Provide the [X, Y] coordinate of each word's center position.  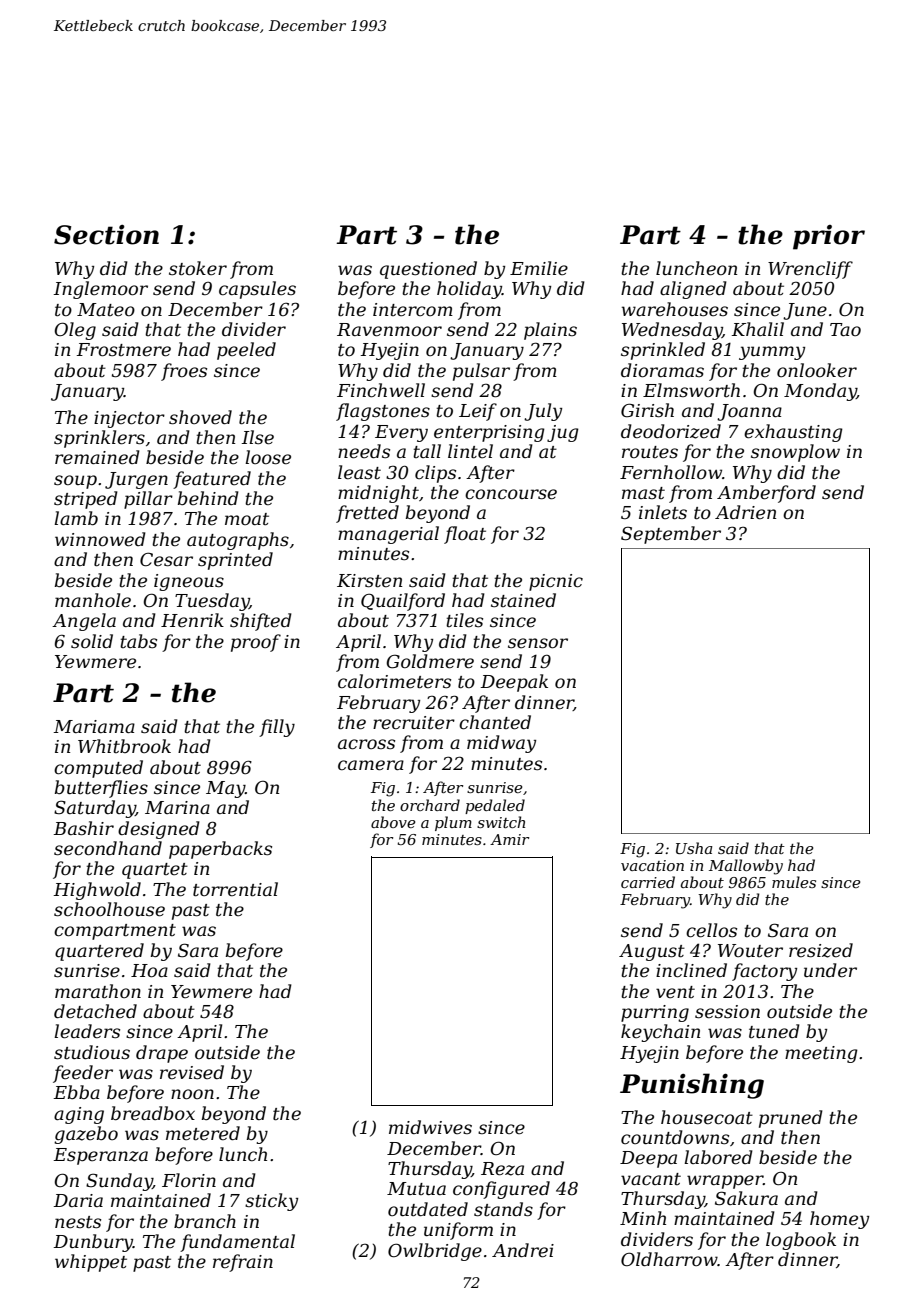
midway [501, 744]
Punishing [692, 1086]
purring [655, 1013]
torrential [235, 889]
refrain [243, 1263]
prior [829, 237]
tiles [464, 620]
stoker [198, 268]
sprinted [235, 561]
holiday [469, 290]
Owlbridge [435, 1252]
